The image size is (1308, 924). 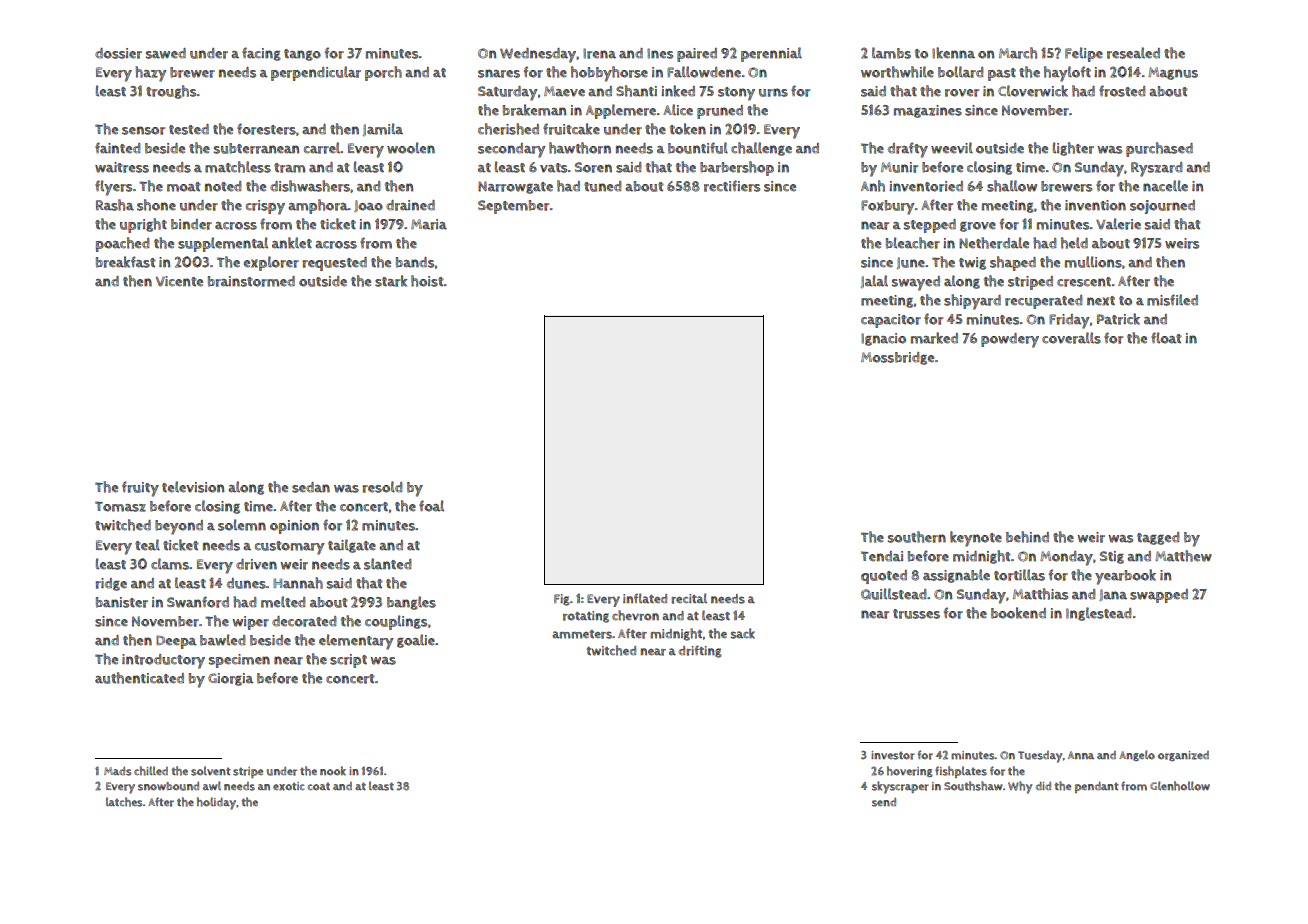 I want to click on sawed, so click(x=166, y=53).
